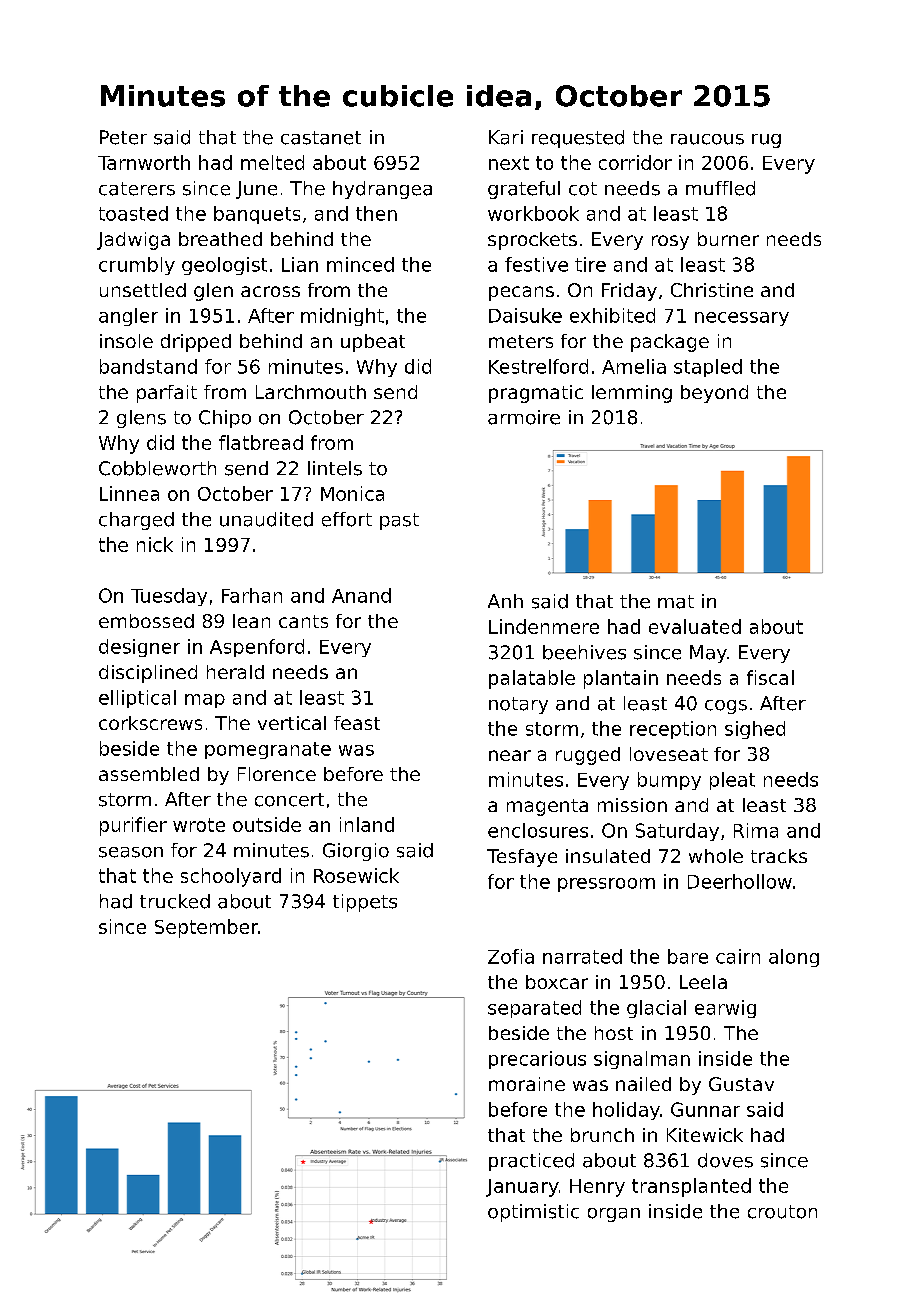  I want to click on schoolyard, so click(231, 877).
